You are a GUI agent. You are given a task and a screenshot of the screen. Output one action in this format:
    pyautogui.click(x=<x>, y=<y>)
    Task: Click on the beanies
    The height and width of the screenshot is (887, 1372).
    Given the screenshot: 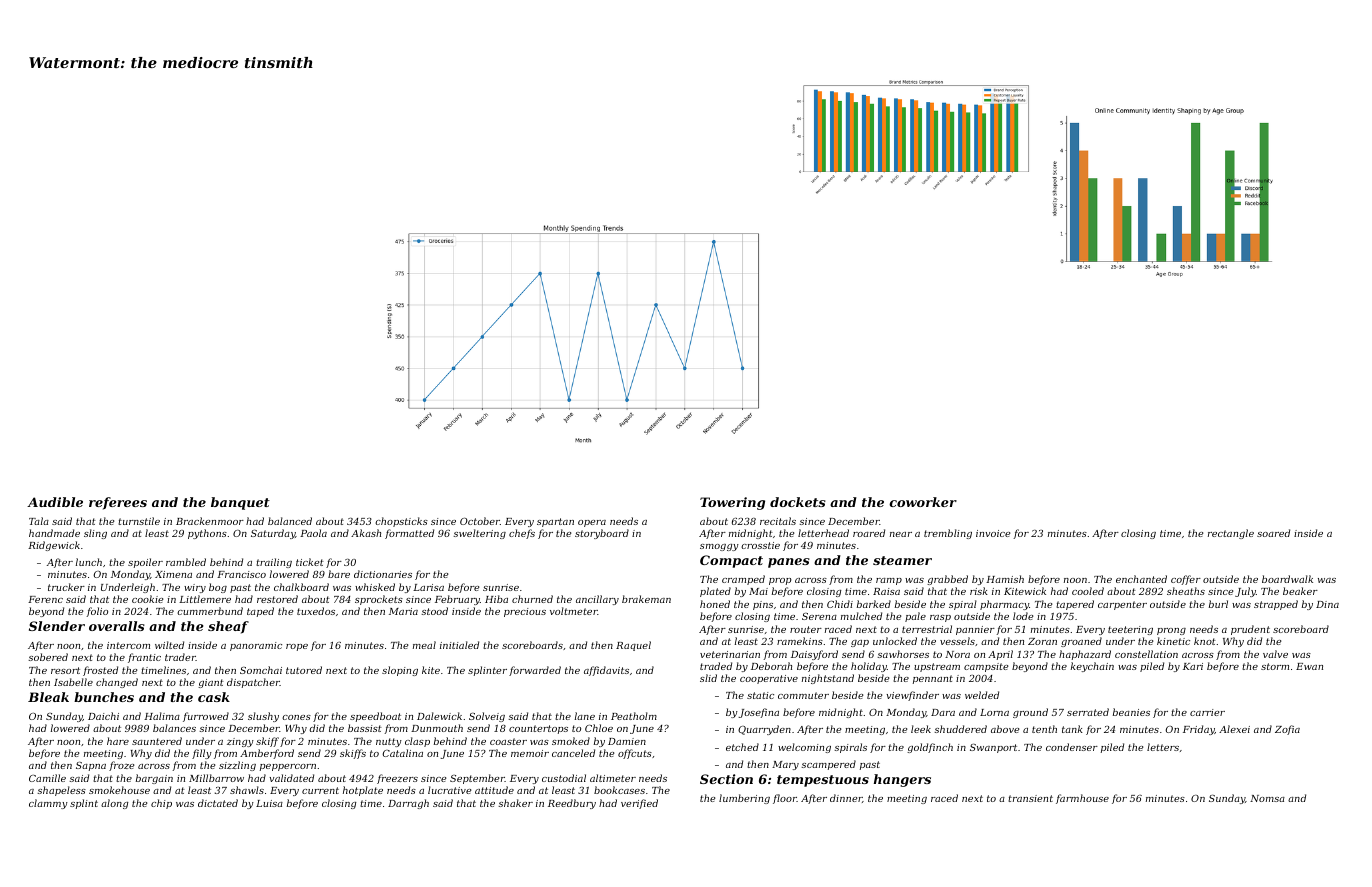 What is the action you would take?
    pyautogui.click(x=1131, y=712)
